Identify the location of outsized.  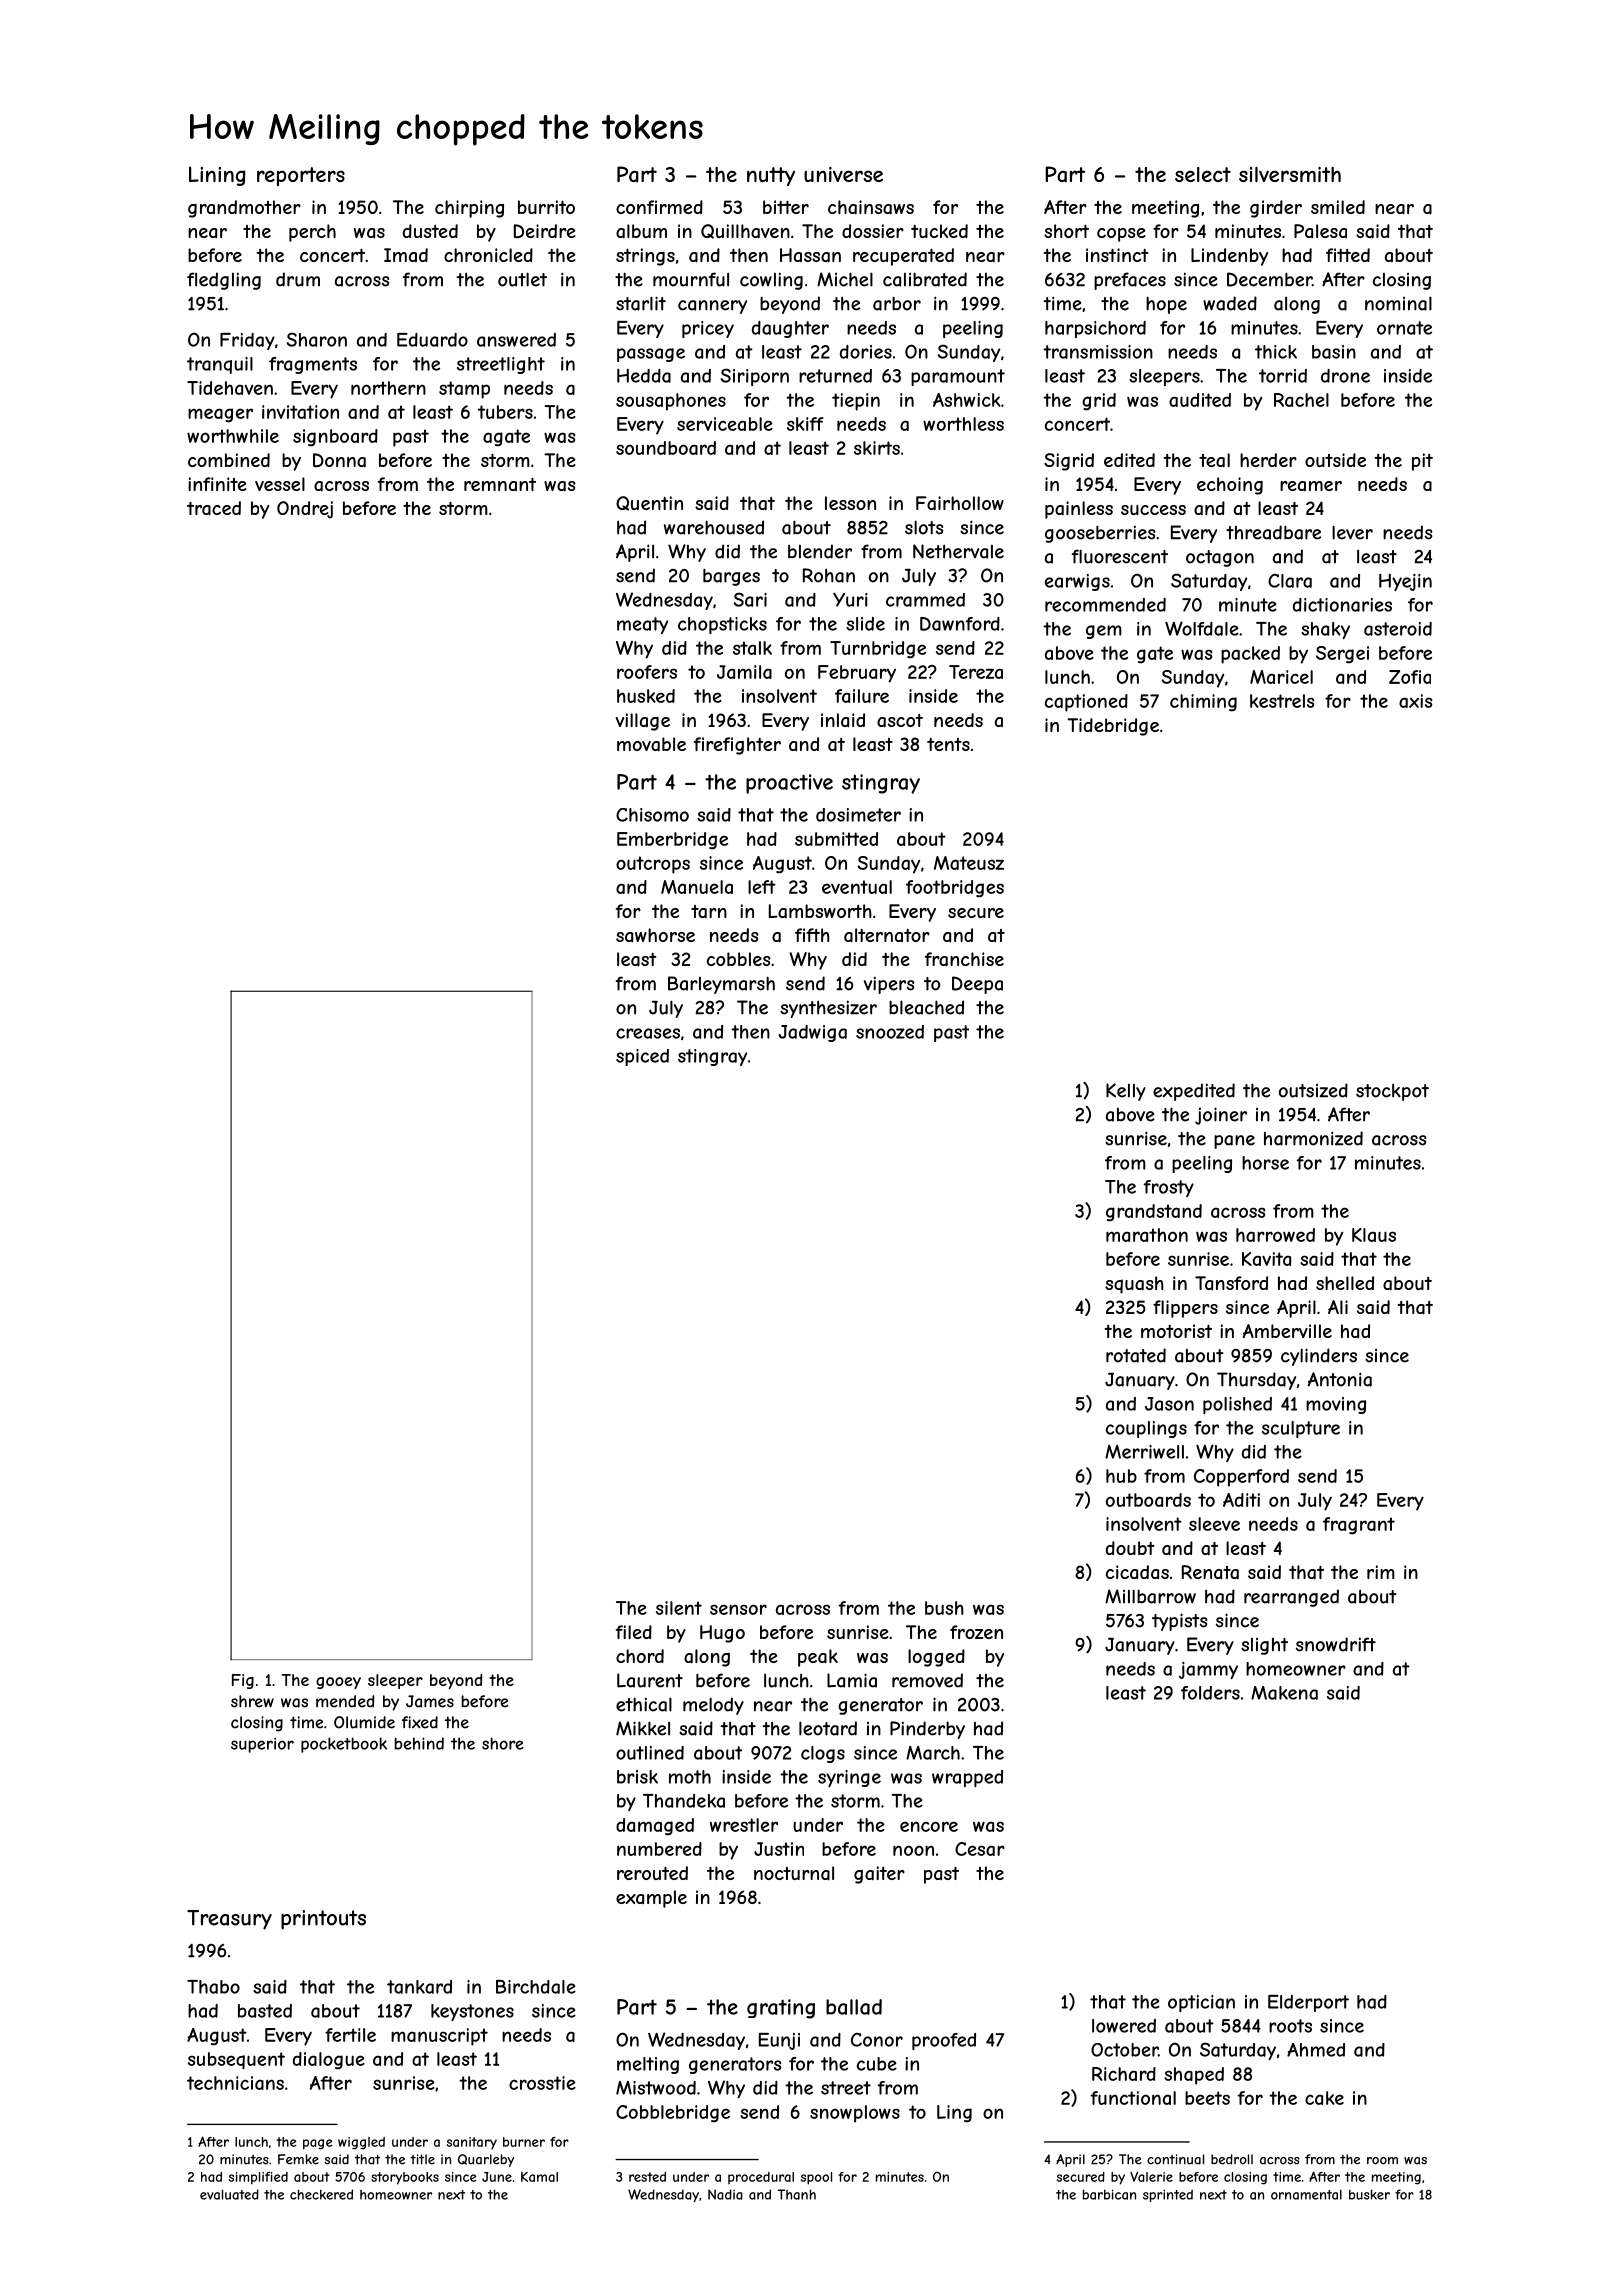
(1313, 1090).
